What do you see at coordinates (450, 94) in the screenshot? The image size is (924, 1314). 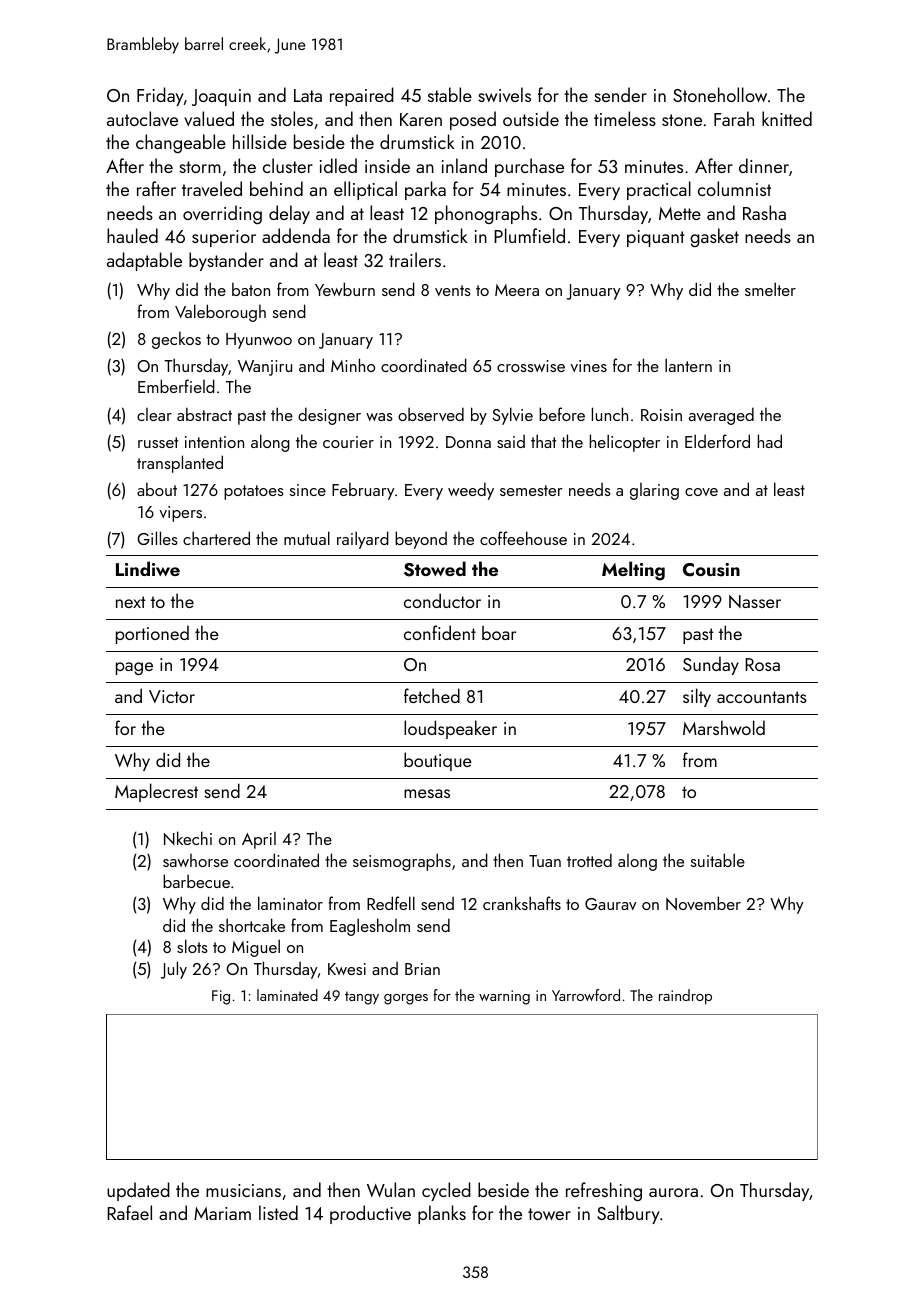 I see `stable` at bounding box center [450, 94].
